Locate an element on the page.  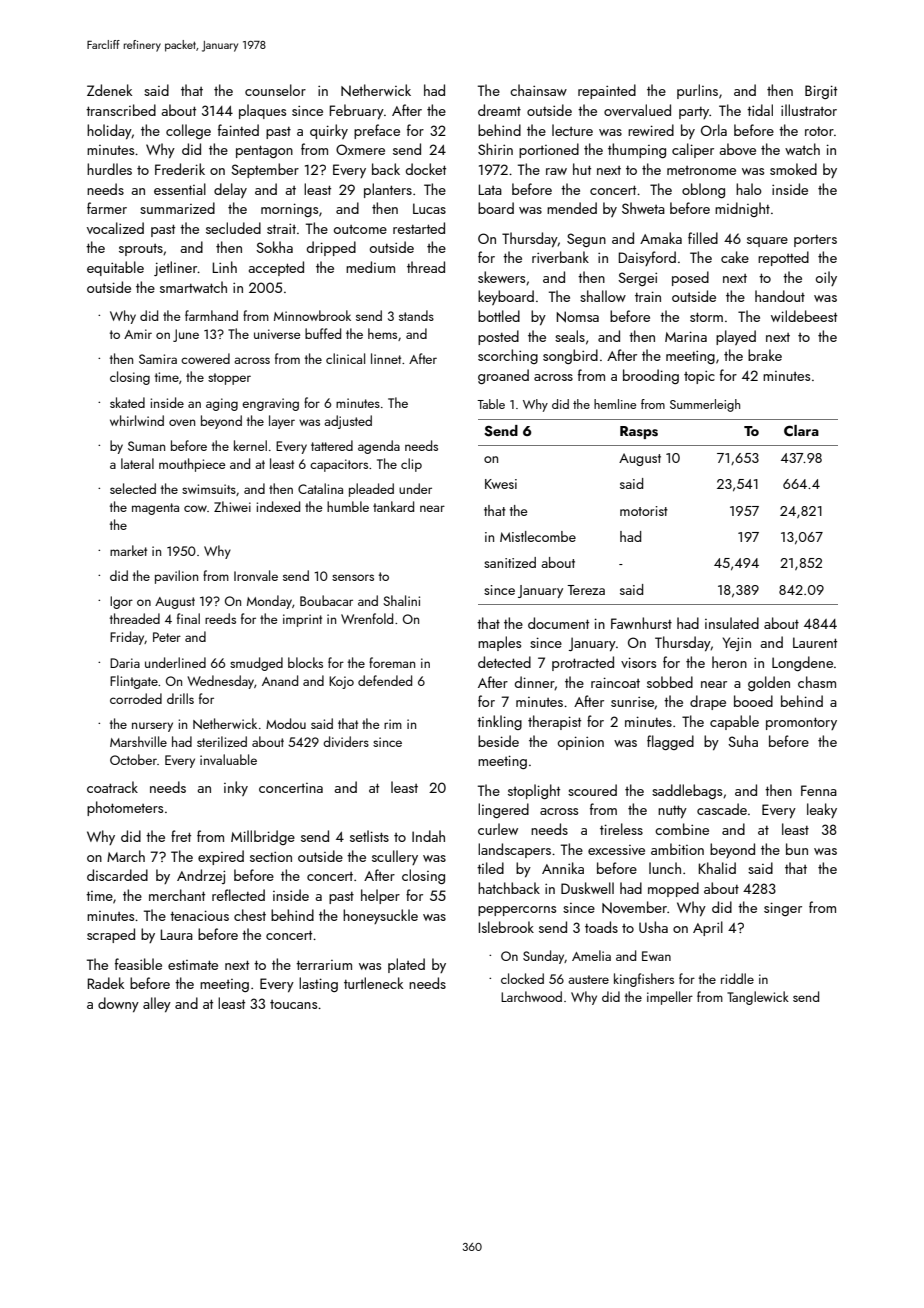
smoked is located at coordinates (793, 169).
